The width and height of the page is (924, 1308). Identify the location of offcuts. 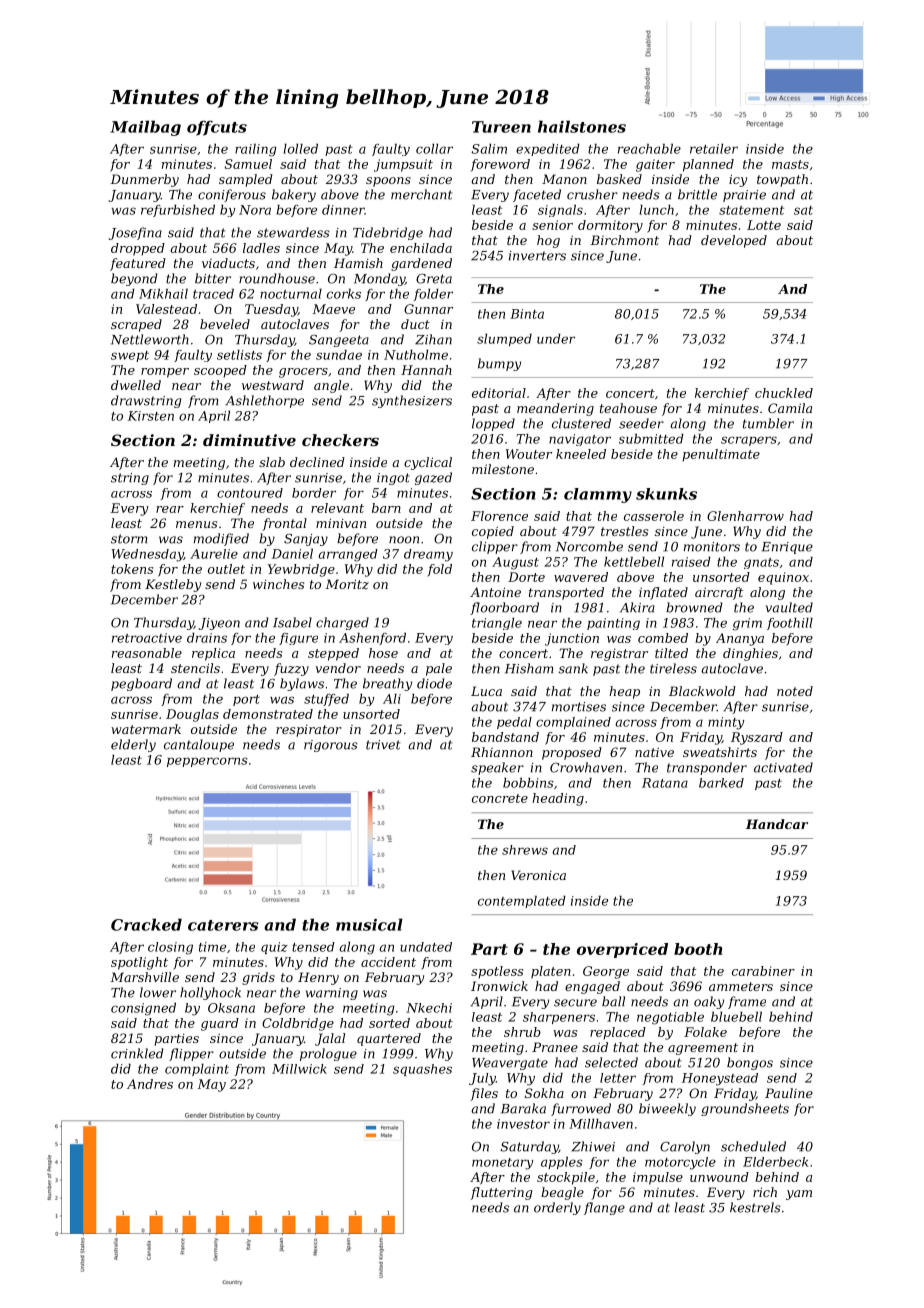
(217, 128).
